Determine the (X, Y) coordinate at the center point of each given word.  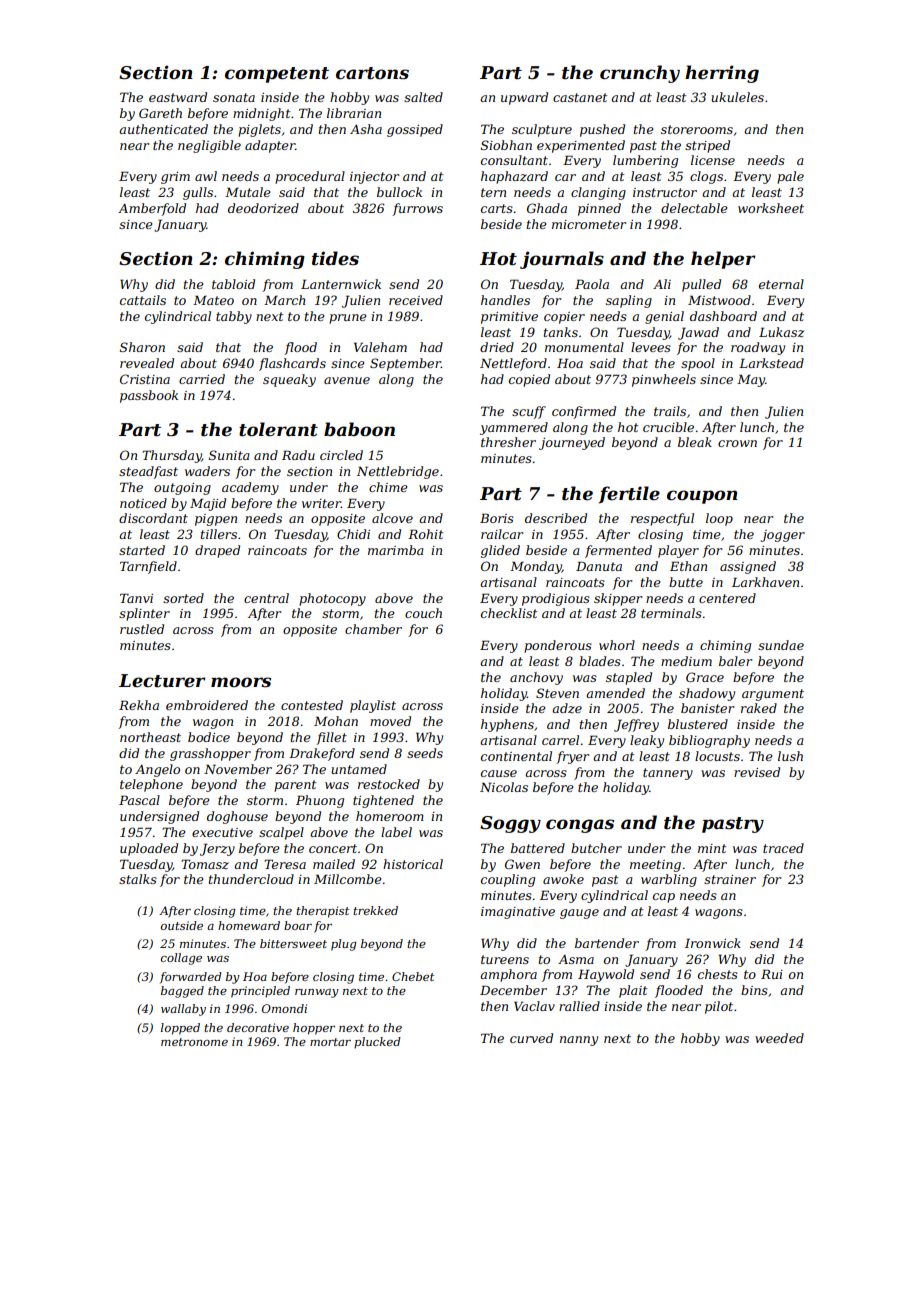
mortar (330, 1042)
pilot (719, 1007)
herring (722, 74)
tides (335, 258)
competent (277, 75)
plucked (377, 1043)
